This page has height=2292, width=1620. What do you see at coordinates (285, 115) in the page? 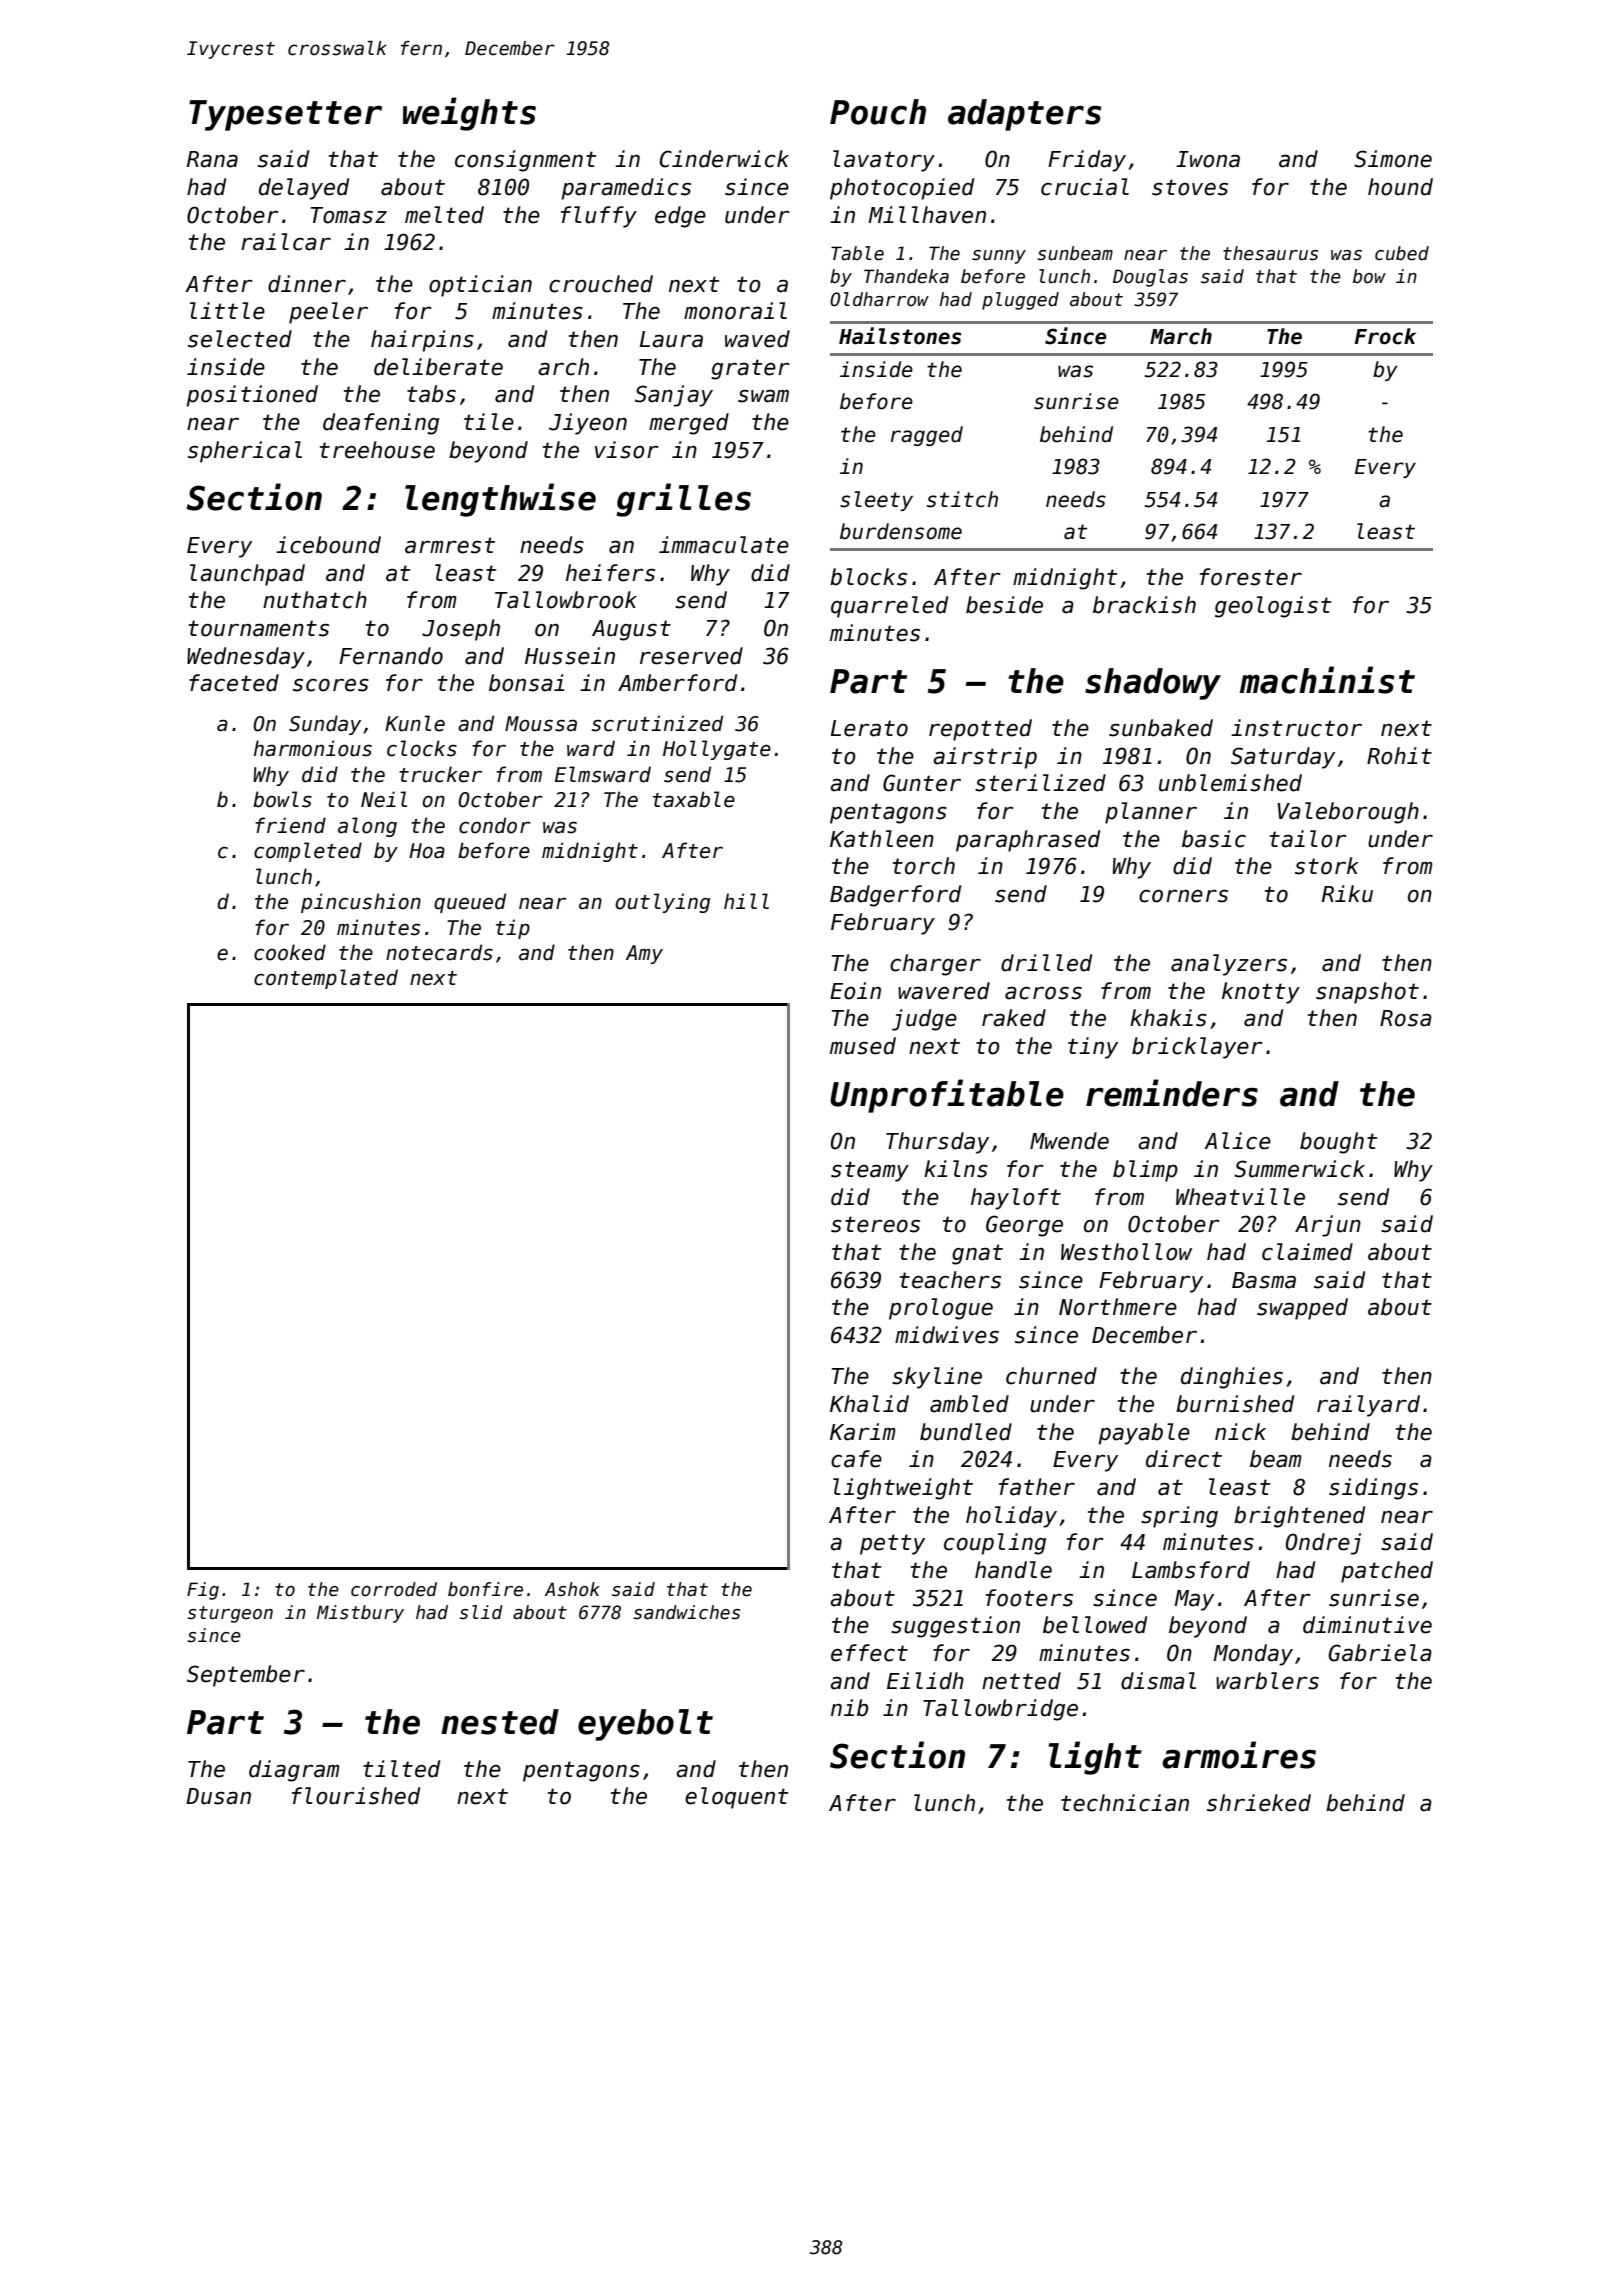
I see `Typesetter` at bounding box center [285, 115].
